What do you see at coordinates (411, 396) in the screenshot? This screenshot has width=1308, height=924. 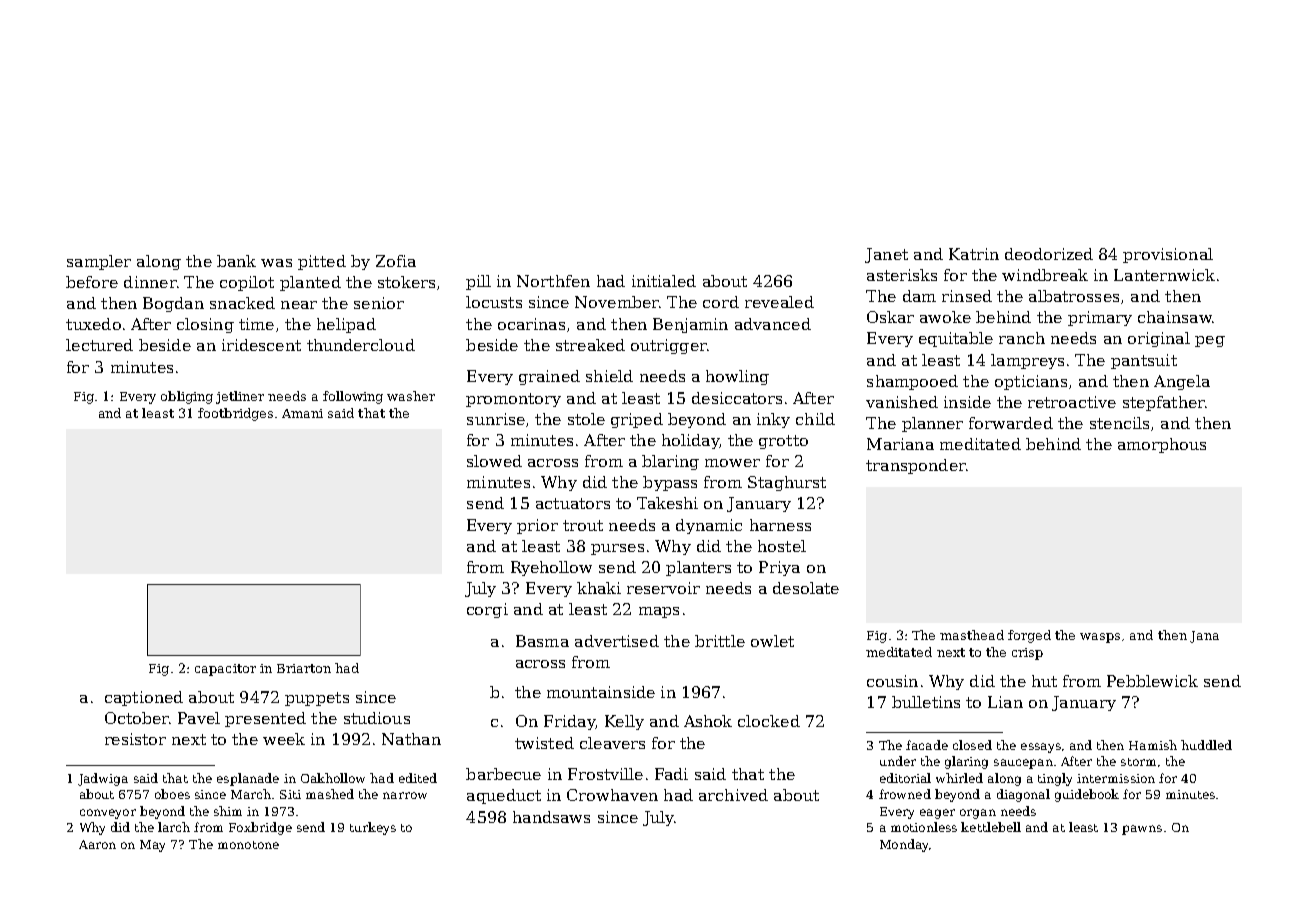 I see `washer` at bounding box center [411, 396].
